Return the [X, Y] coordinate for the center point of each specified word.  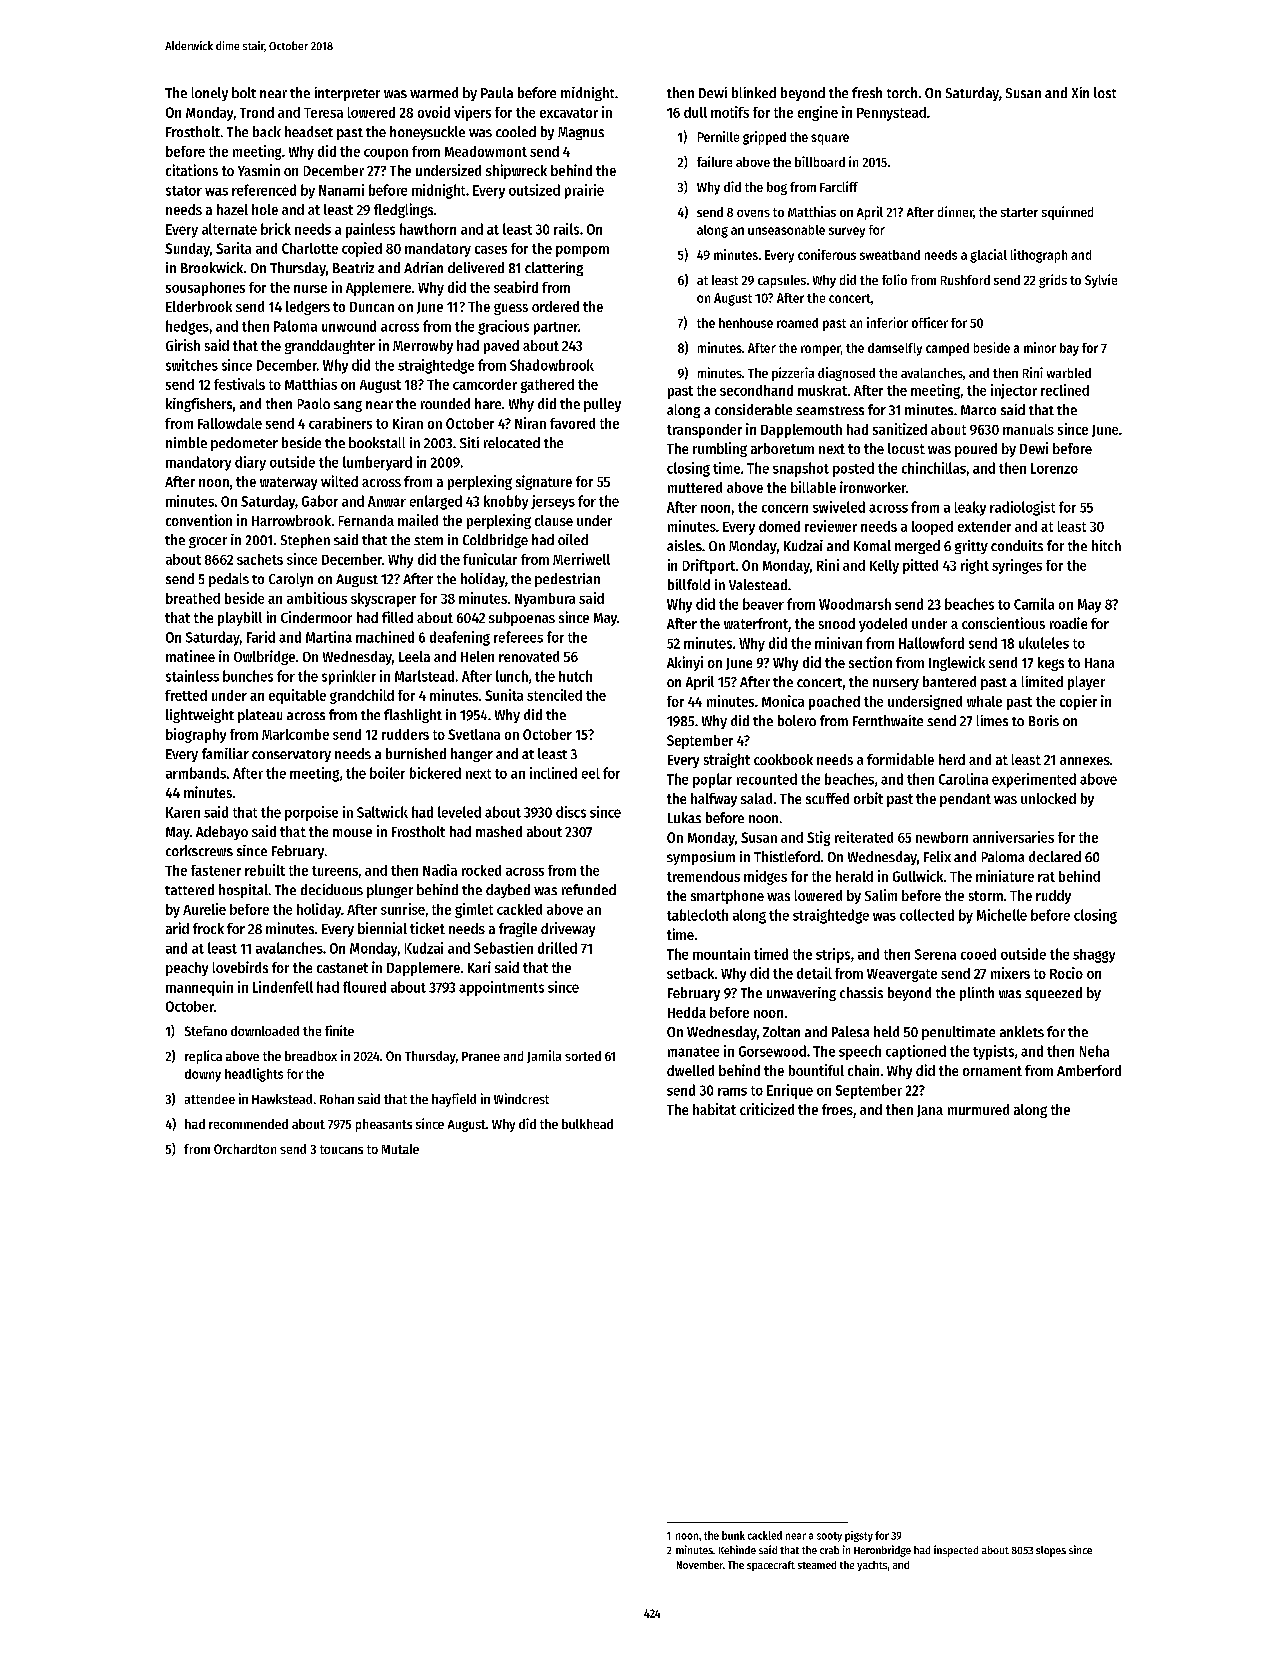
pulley [602, 405]
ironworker [873, 487]
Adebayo [222, 833]
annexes [1085, 761]
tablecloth [697, 915]
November [700, 1565]
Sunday [187, 250]
